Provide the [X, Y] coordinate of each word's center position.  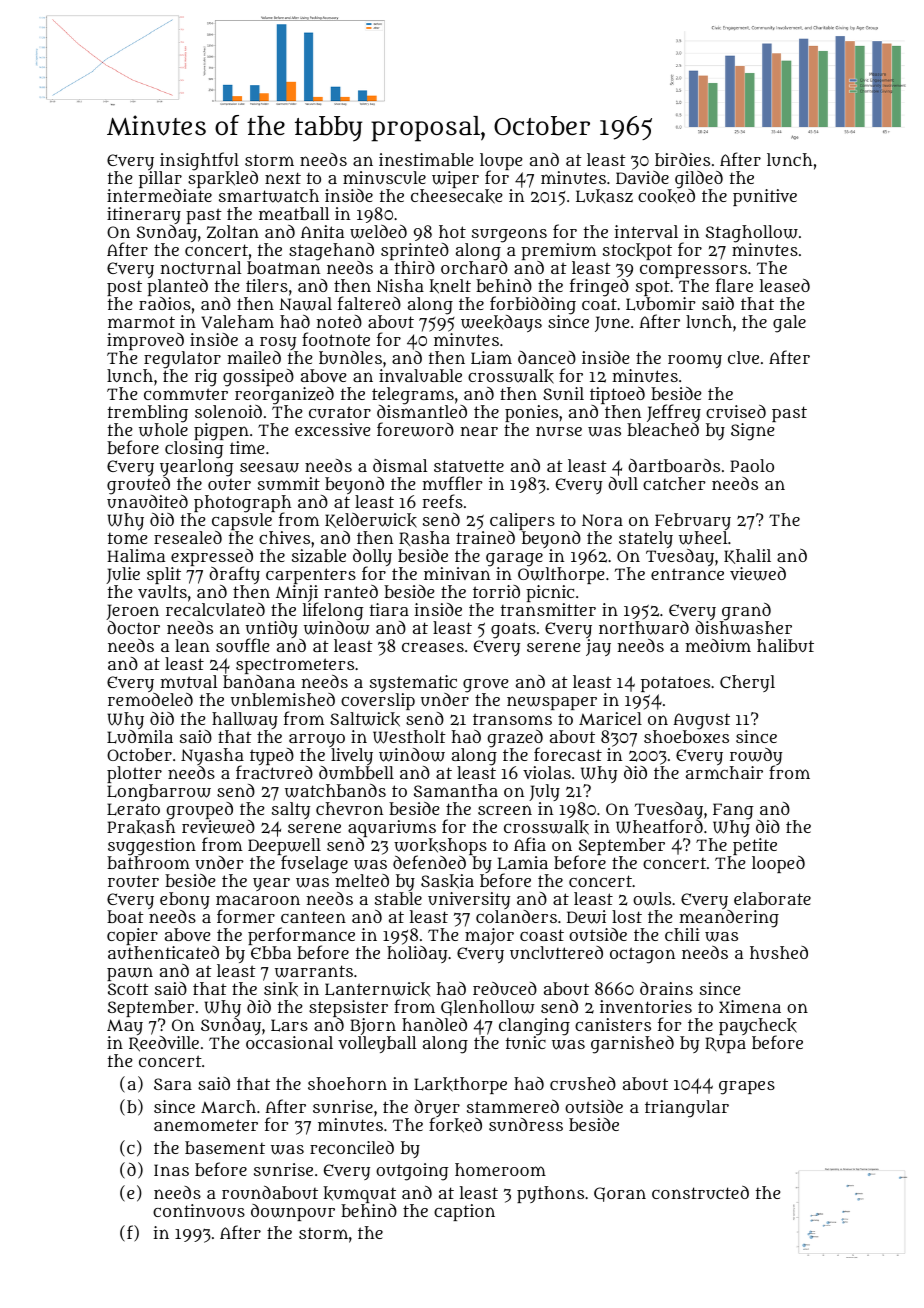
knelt [450, 286]
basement [225, 1147]
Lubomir [661, 304]
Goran [620, 1194]
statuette [469, 466]
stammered [513, 1106]
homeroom [500, 1169]
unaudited [147, 501]
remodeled [150, 699]
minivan [457, 573]
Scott [128, 989]
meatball [294, 213]
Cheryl [747, 683]
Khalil [747, 556]
